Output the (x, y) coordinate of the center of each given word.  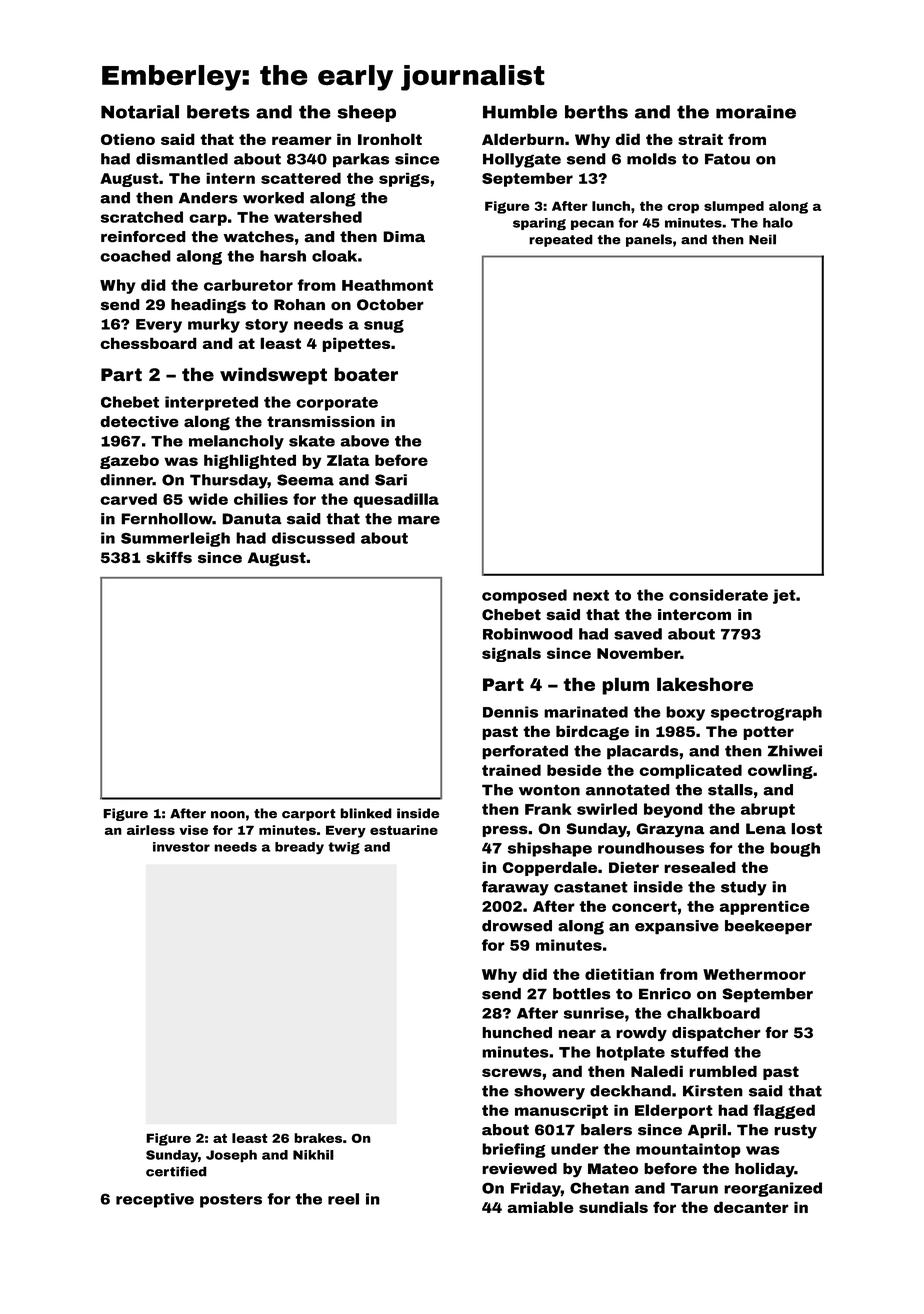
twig (344, 848)
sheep (367, 113)
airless (151, 830)
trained (511, 770)
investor (181, 847)
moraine (756, 112)
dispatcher (716, 1034)
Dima (404, 237)
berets (218, 112)
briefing (513, 1150)
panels (649, 240)
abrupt (768, 810)
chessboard (148, 343)
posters (231, 1201)
